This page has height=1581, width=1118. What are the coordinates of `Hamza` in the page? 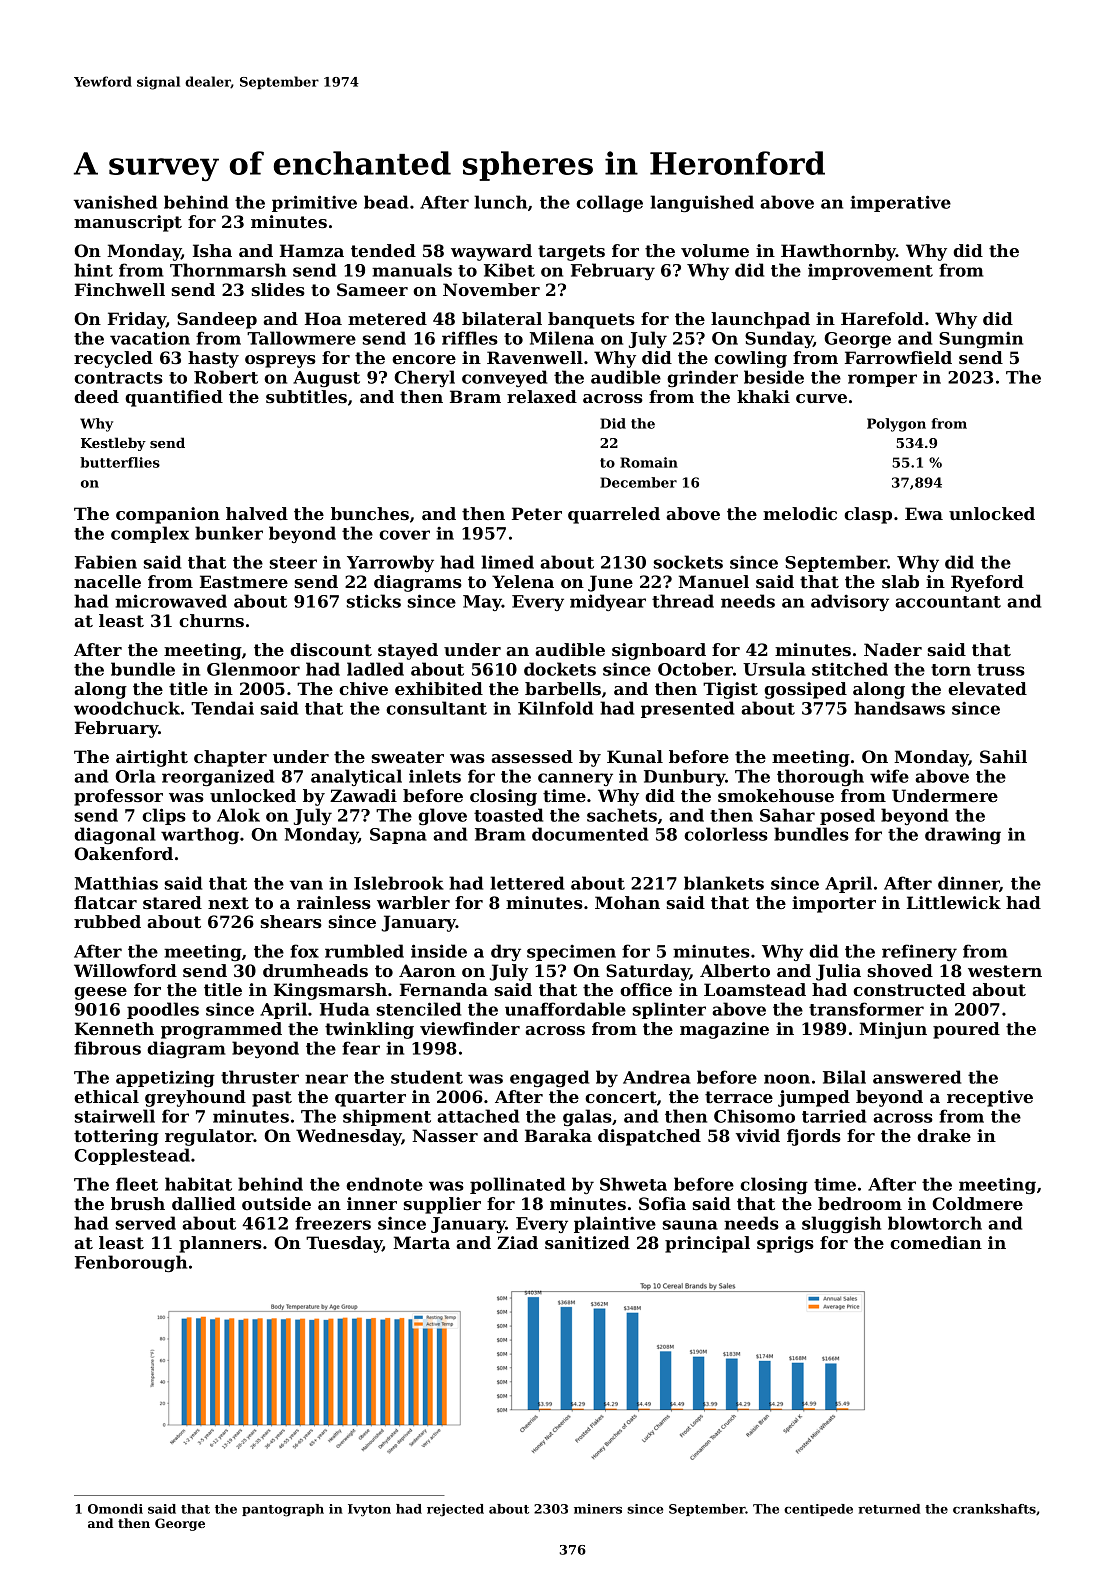 It's located at (312, 250).
